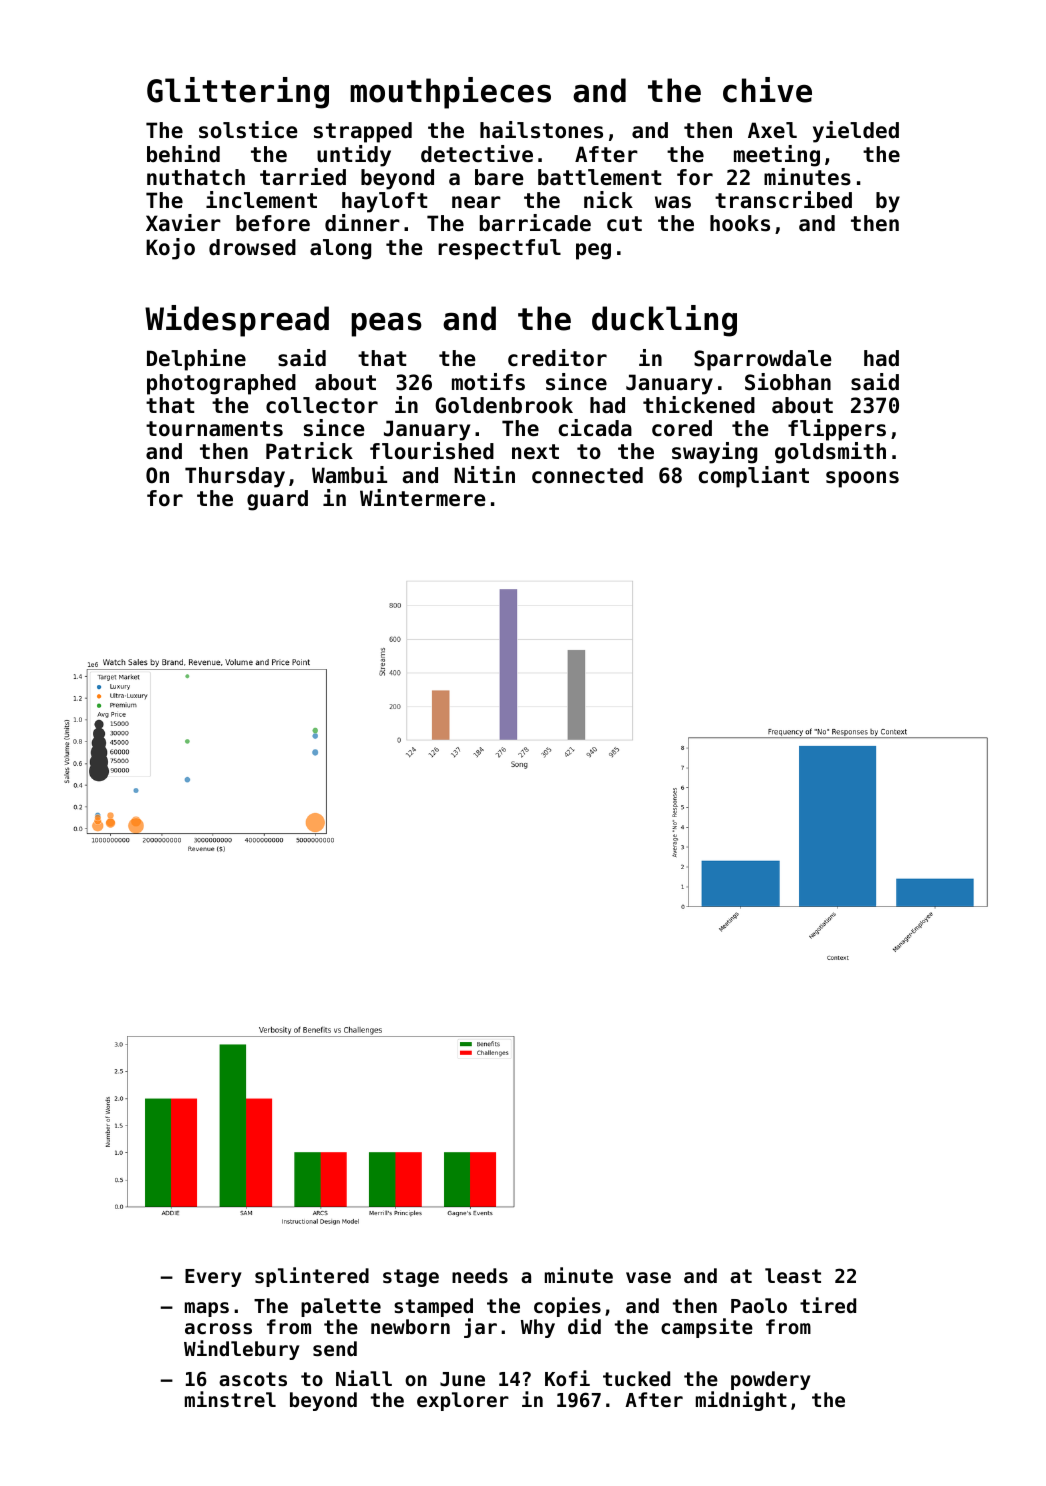  Describe the element at coordinates (714, 453) in the image. I see `swaying` at that location.
